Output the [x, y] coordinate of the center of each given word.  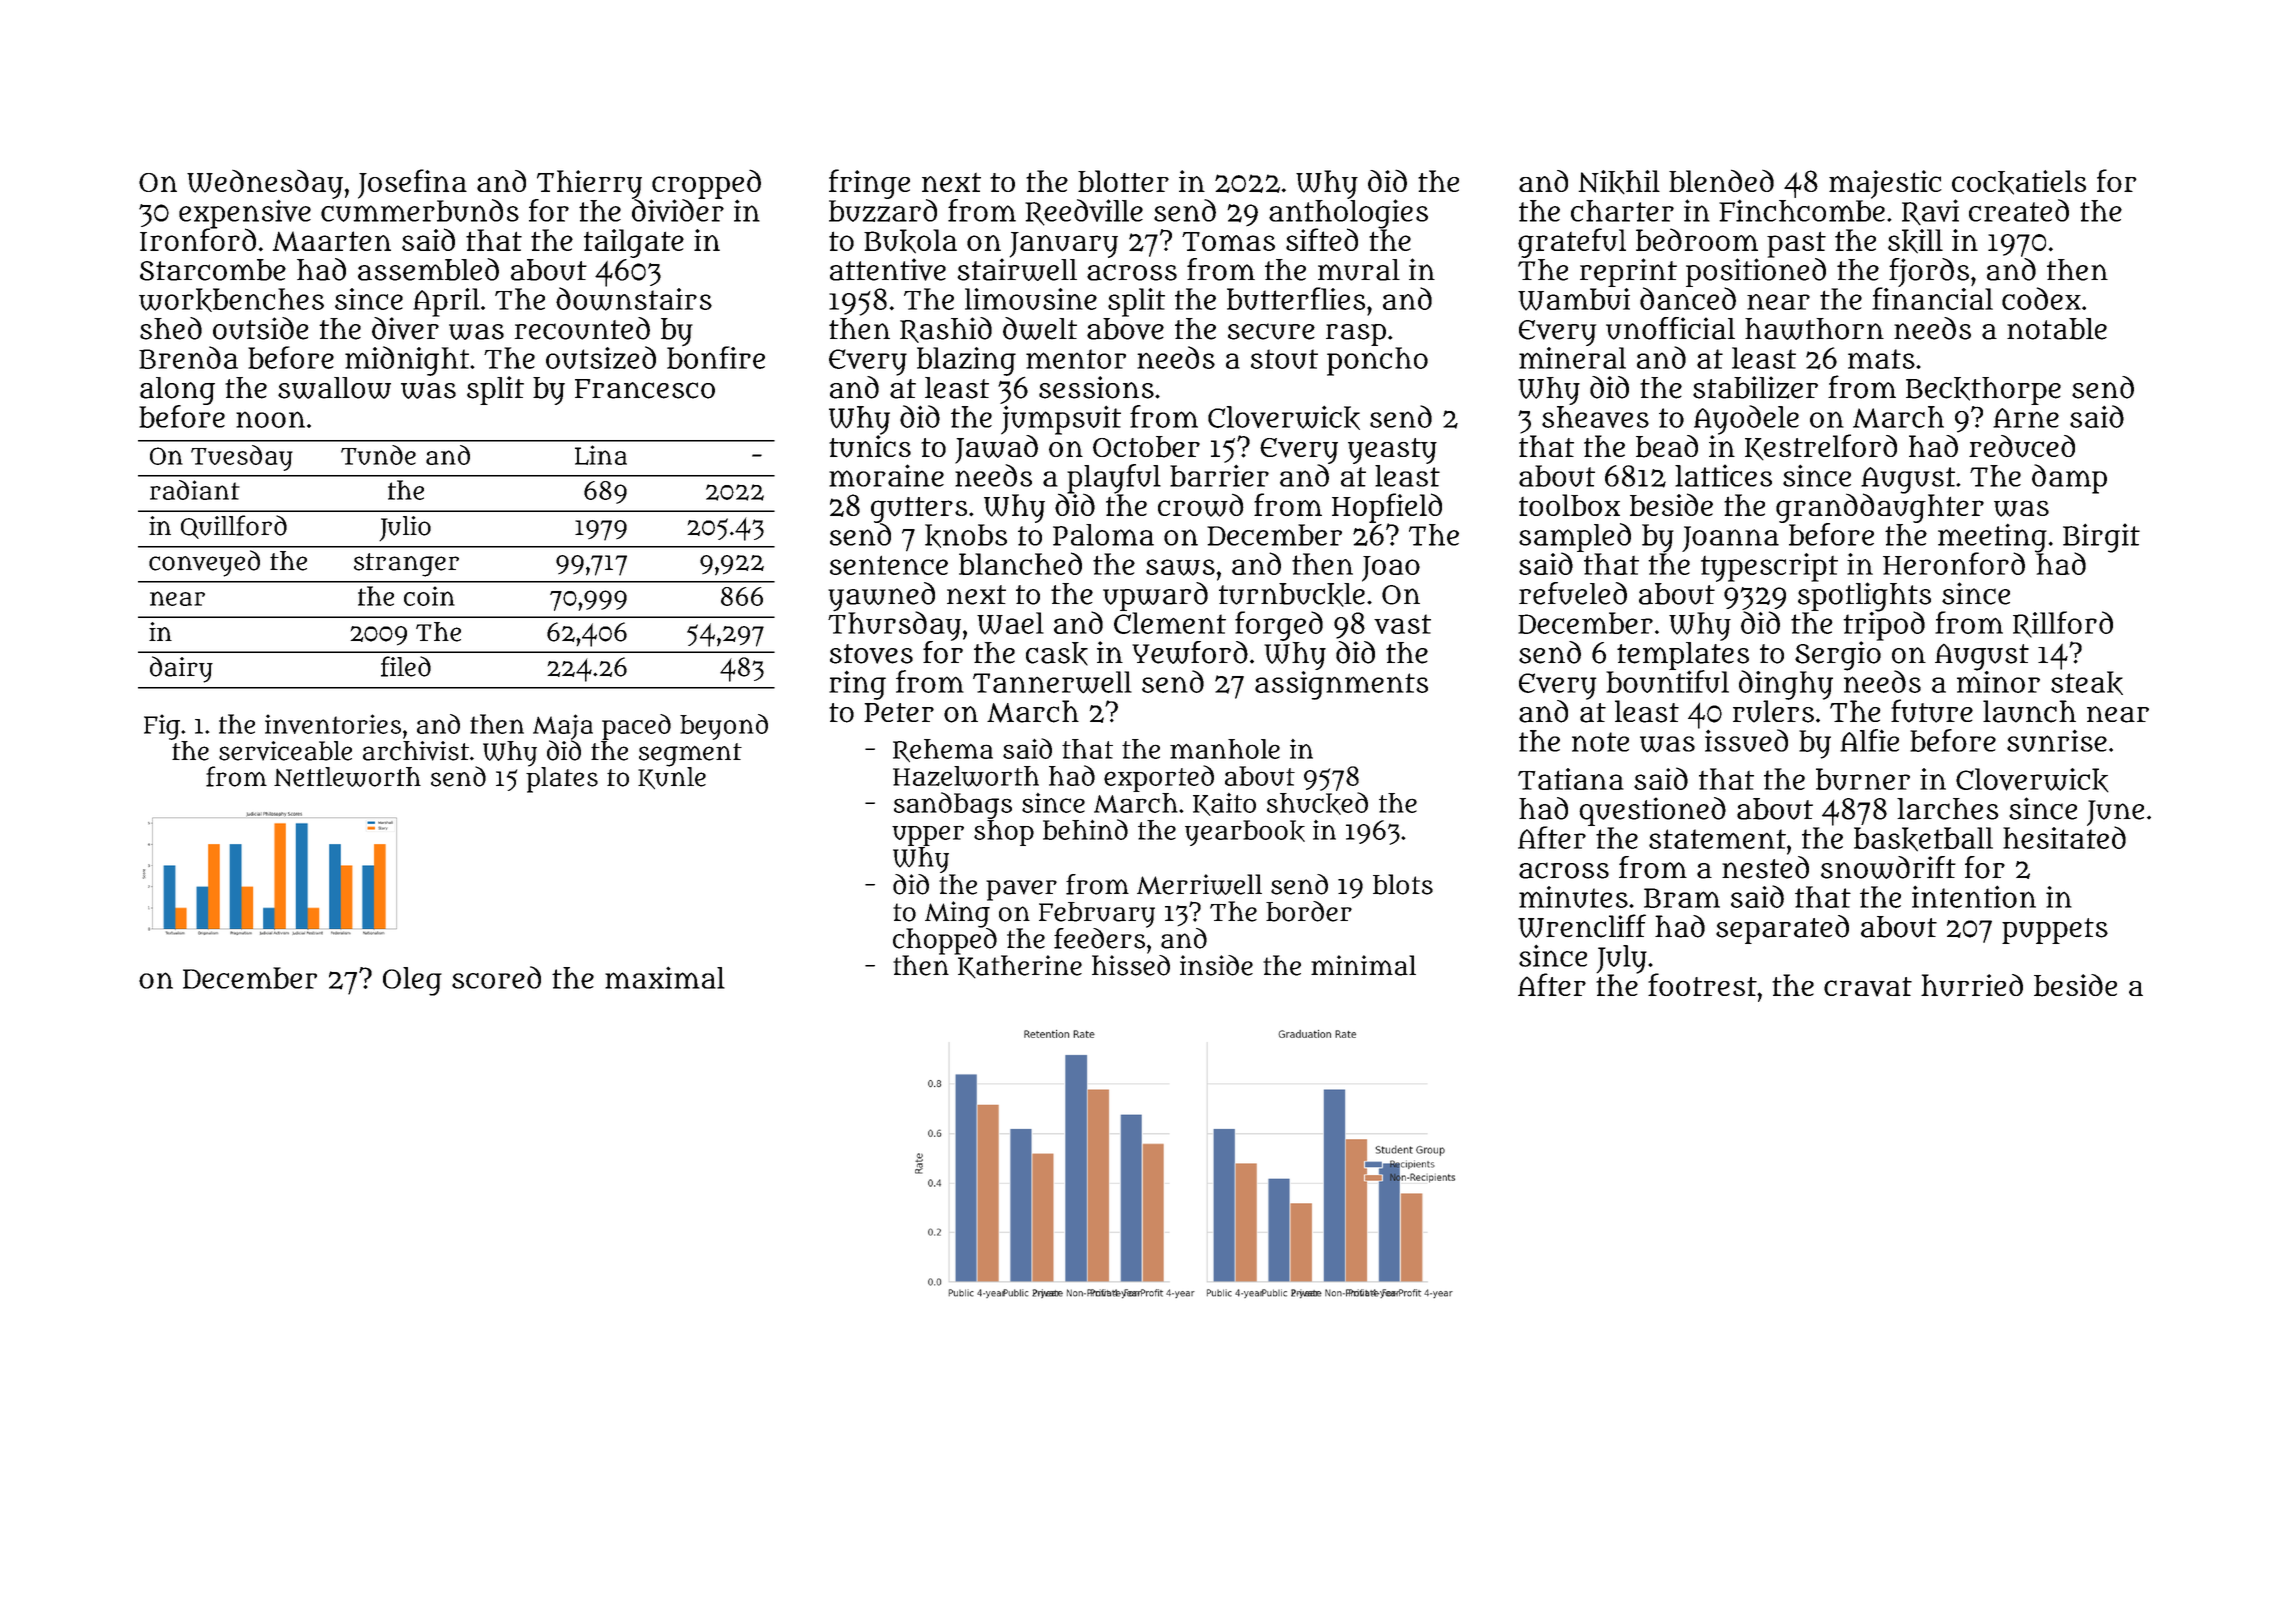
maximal [665, 977]
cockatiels [2019, 182]
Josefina [412, 184]
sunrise [2057, 740]
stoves [871, 654]
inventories [333, 724]
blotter [1123, 181]
